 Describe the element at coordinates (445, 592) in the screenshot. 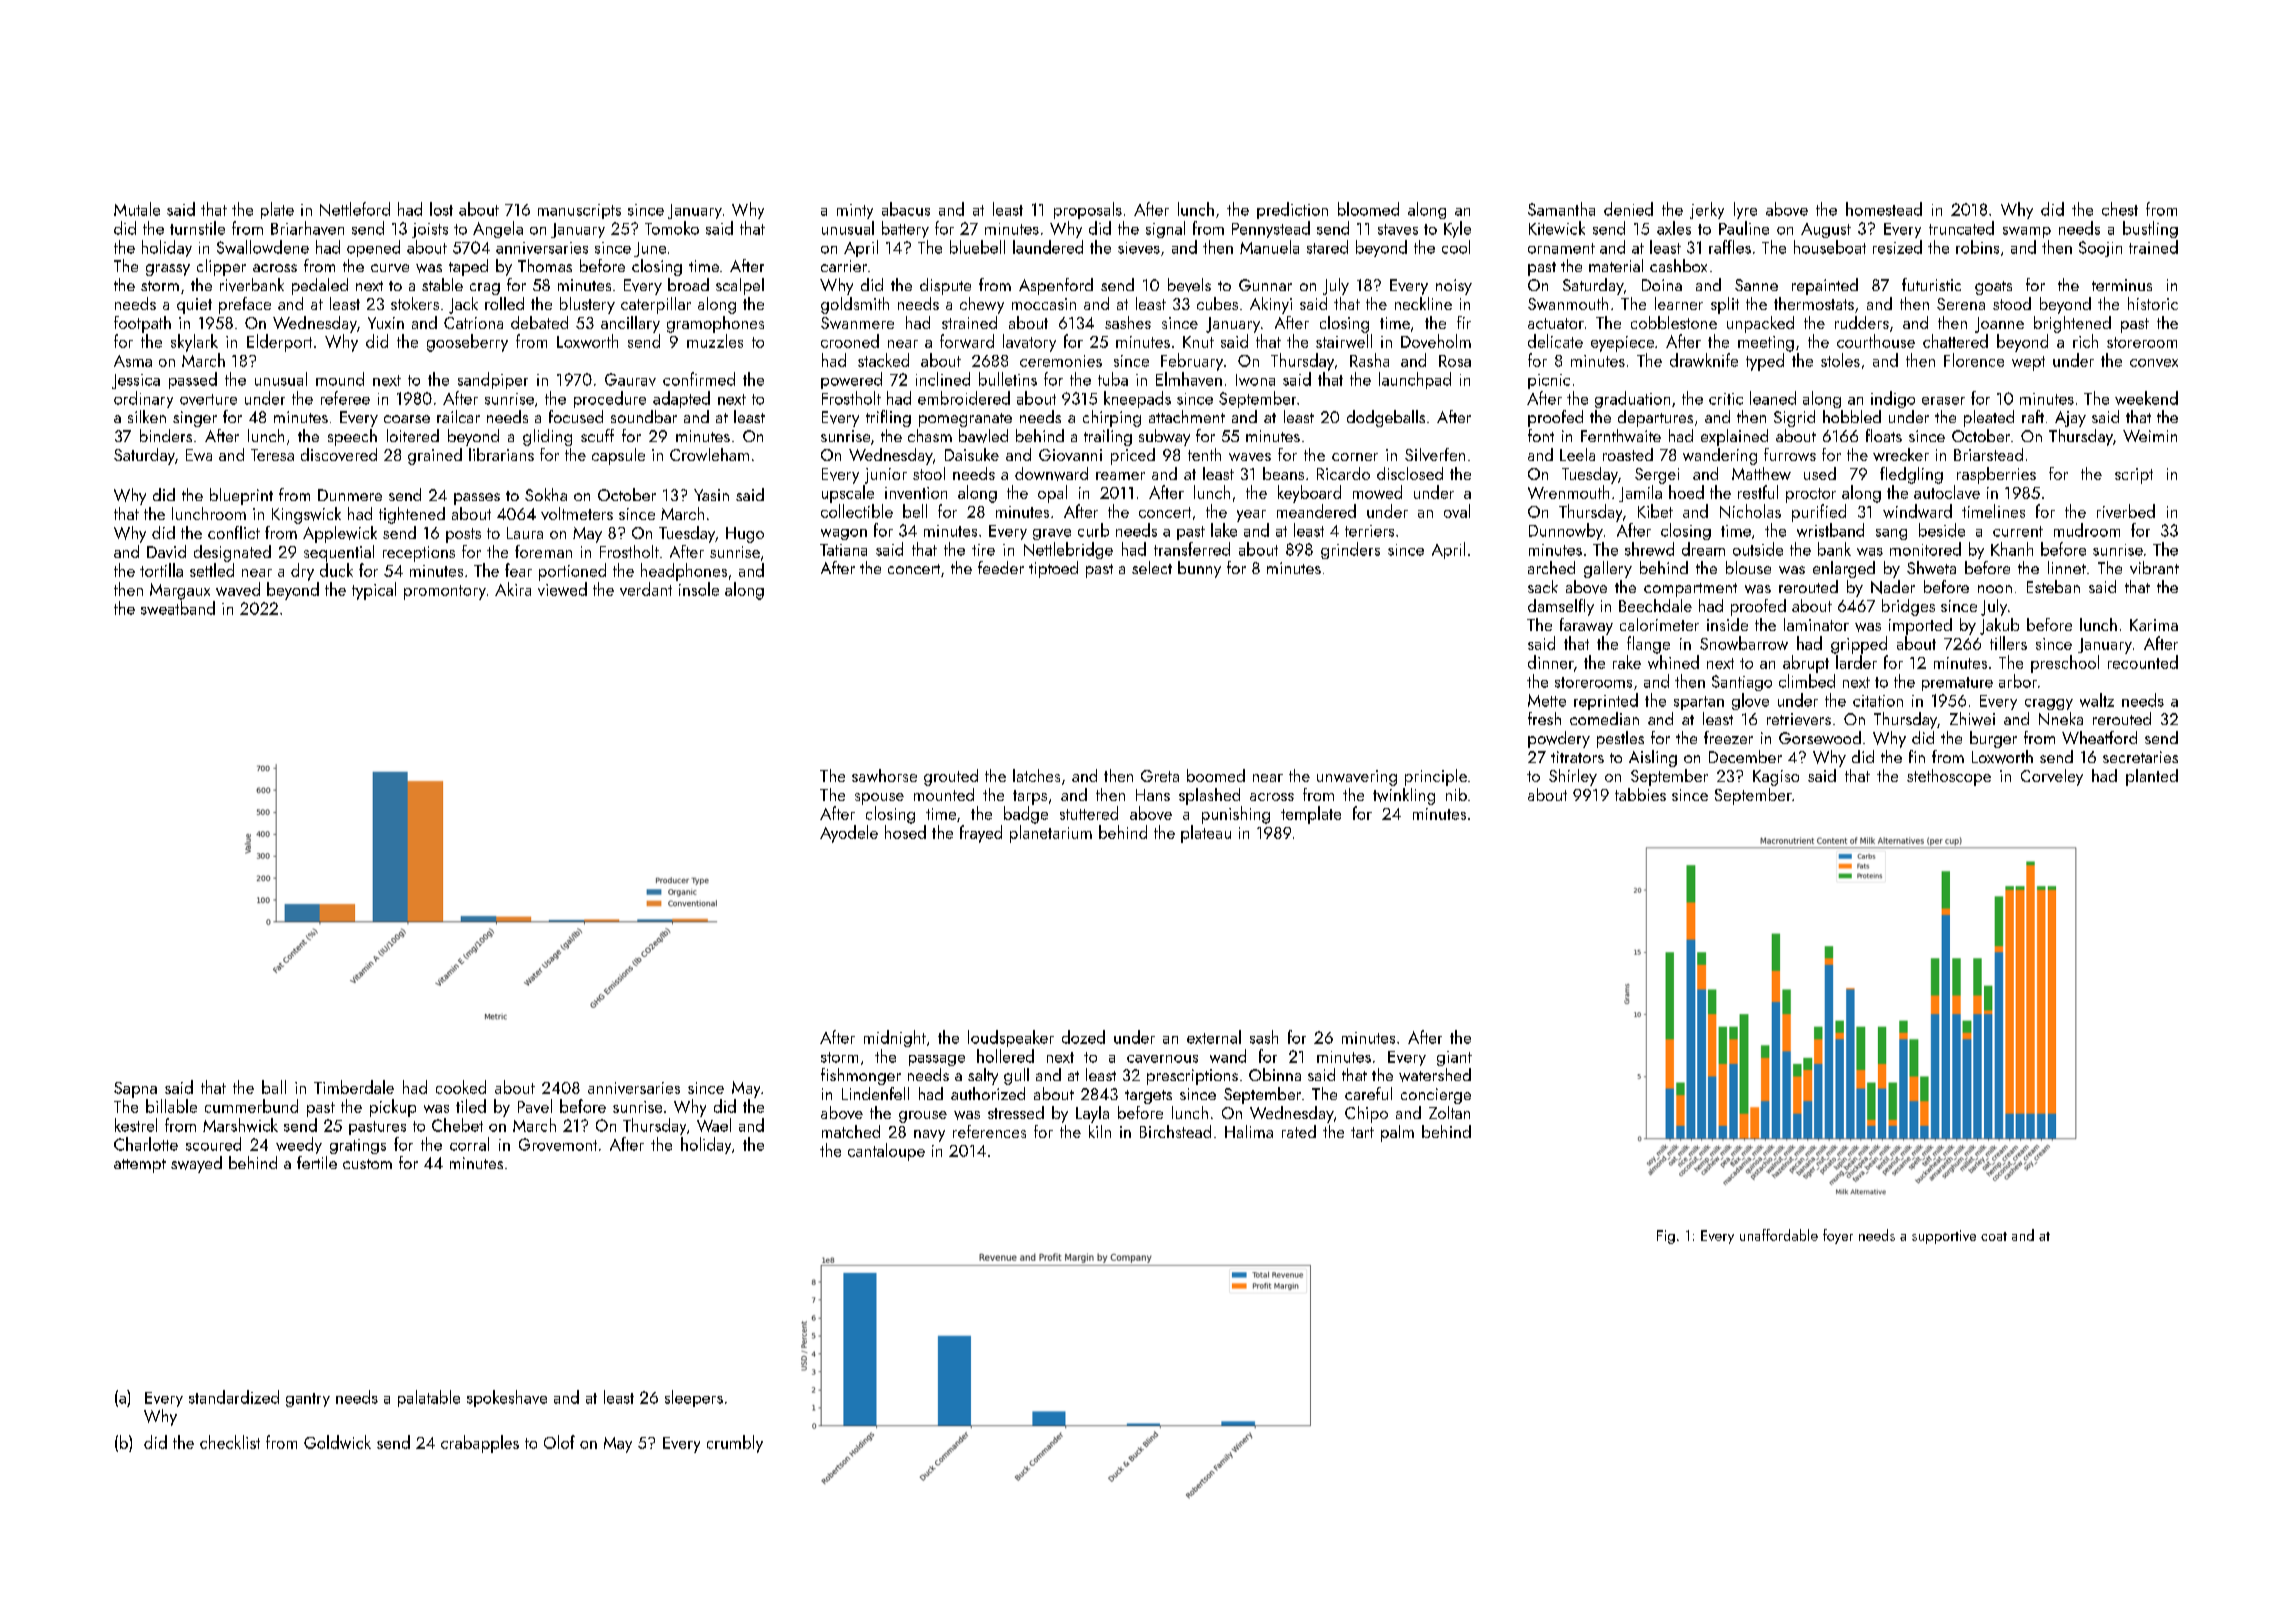

I see `promontory` at that location.
